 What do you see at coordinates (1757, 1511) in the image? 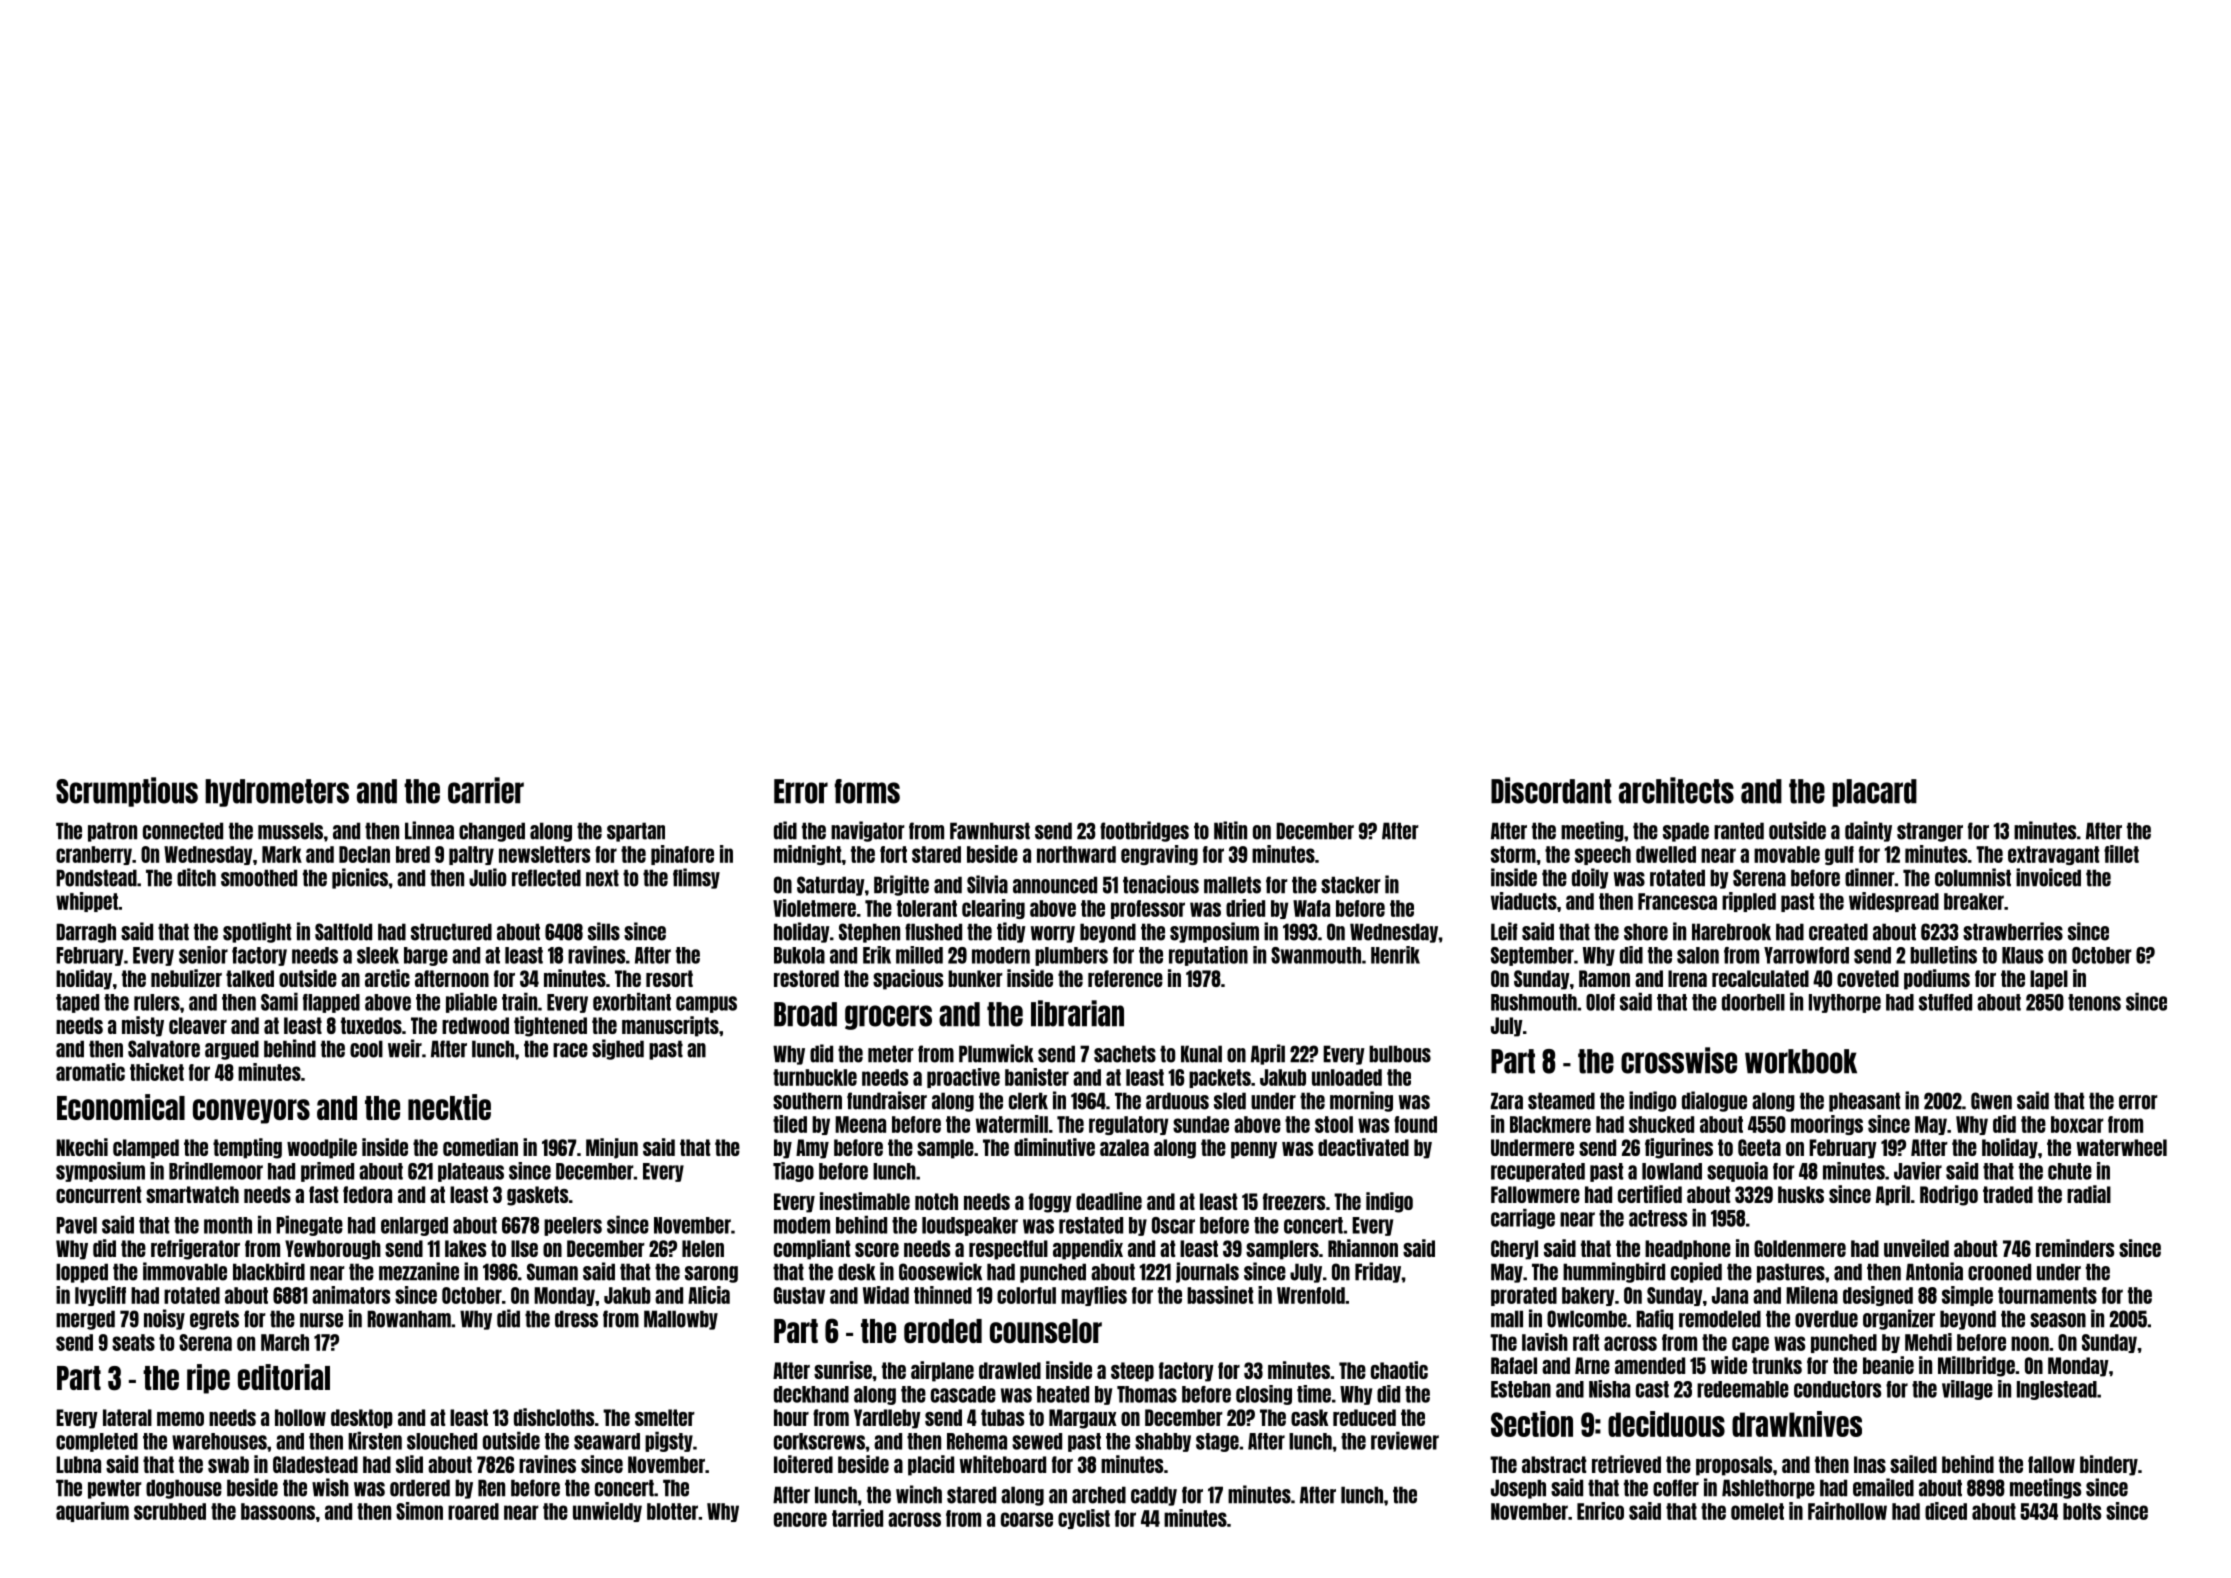
I see `omelet` at bounding box center [1757, 1511].
